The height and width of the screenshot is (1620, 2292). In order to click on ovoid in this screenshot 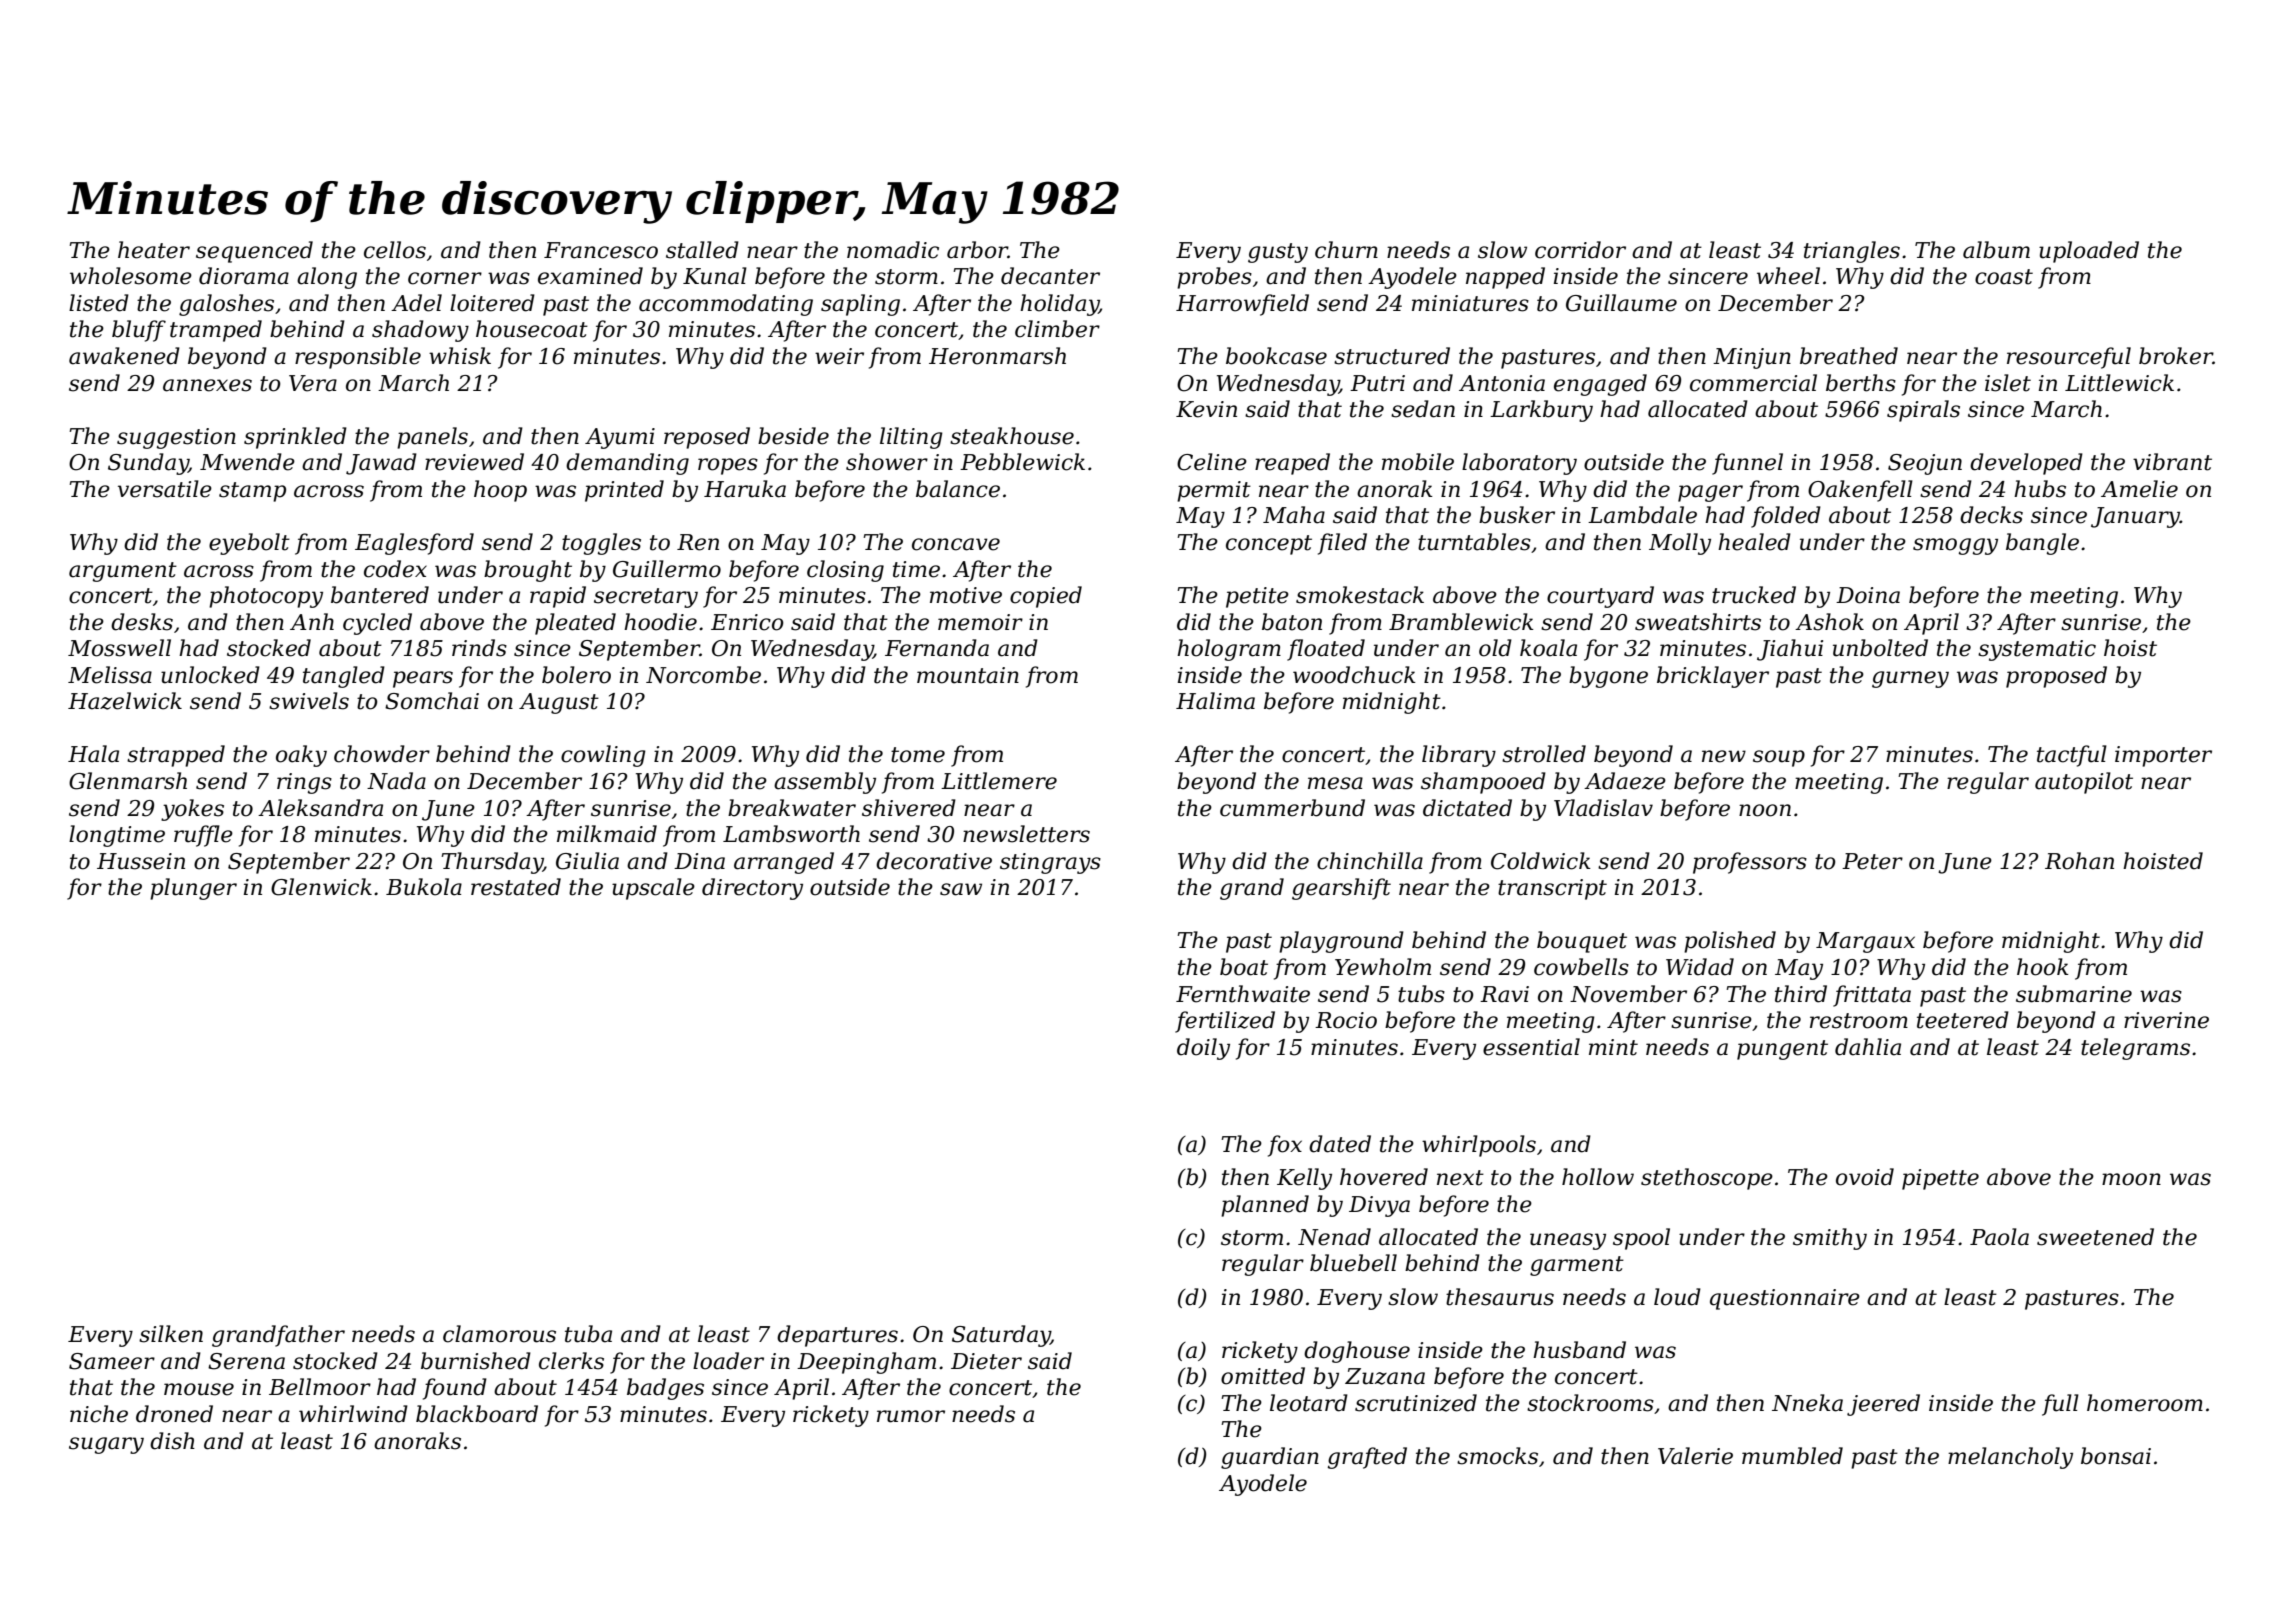, I will do `click(1865, 1177)`.
